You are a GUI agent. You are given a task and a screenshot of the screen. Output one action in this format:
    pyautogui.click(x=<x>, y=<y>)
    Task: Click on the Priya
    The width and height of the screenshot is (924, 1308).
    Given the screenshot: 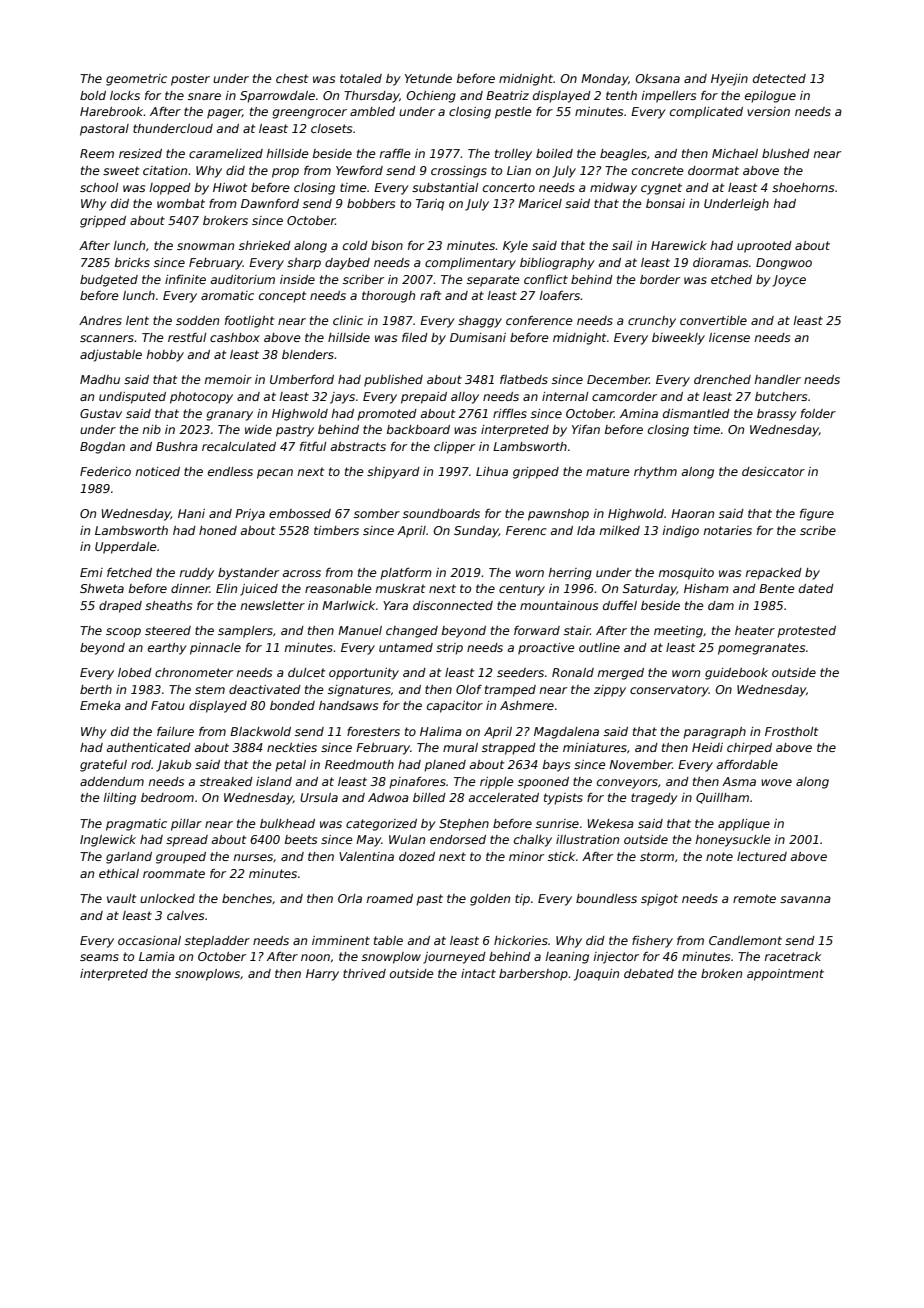 What is the action you would take?
    pyautogui.click(x=250, y=515)
